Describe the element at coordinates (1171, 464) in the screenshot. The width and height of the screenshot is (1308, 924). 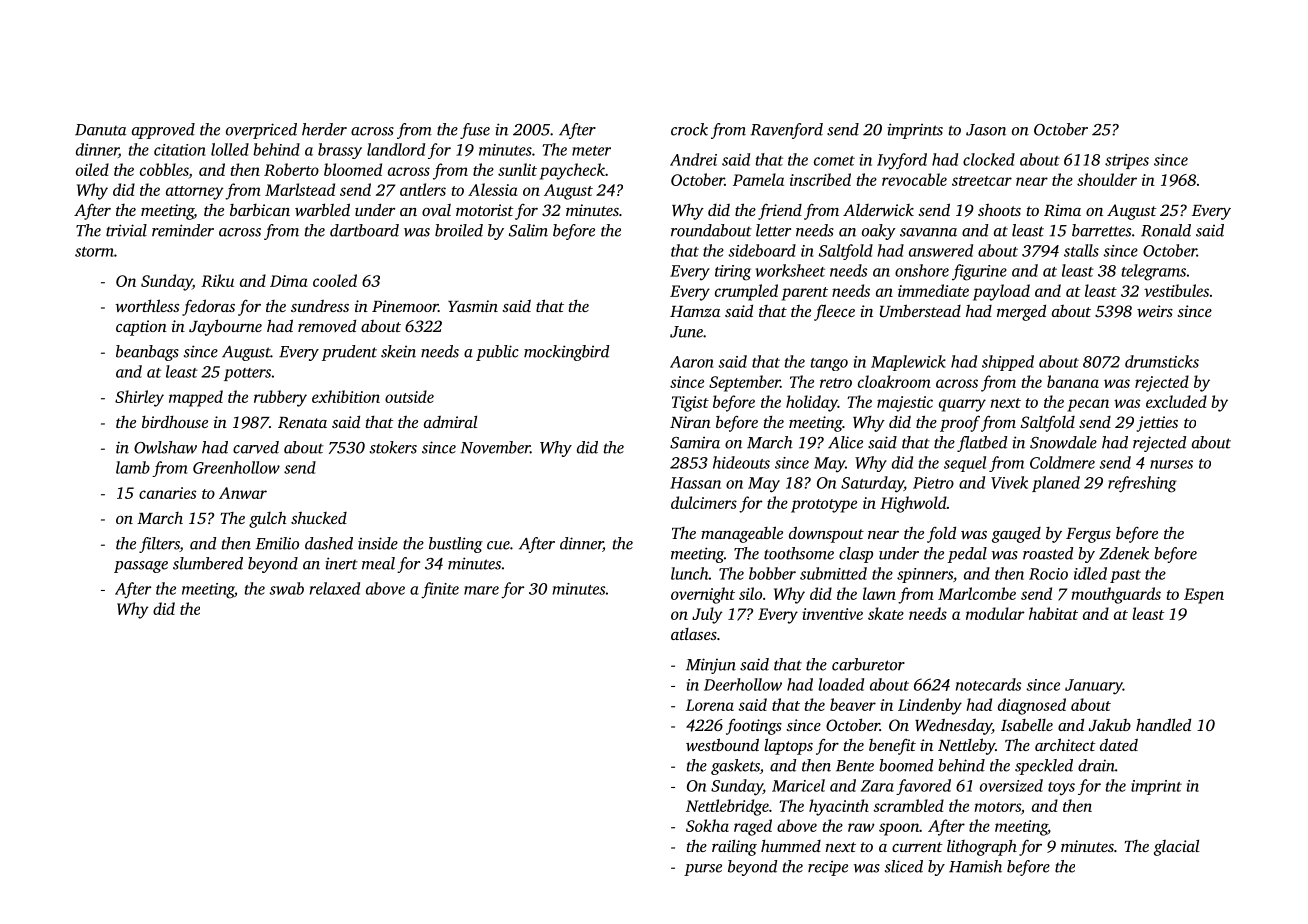
I see `nurses` at that location.
